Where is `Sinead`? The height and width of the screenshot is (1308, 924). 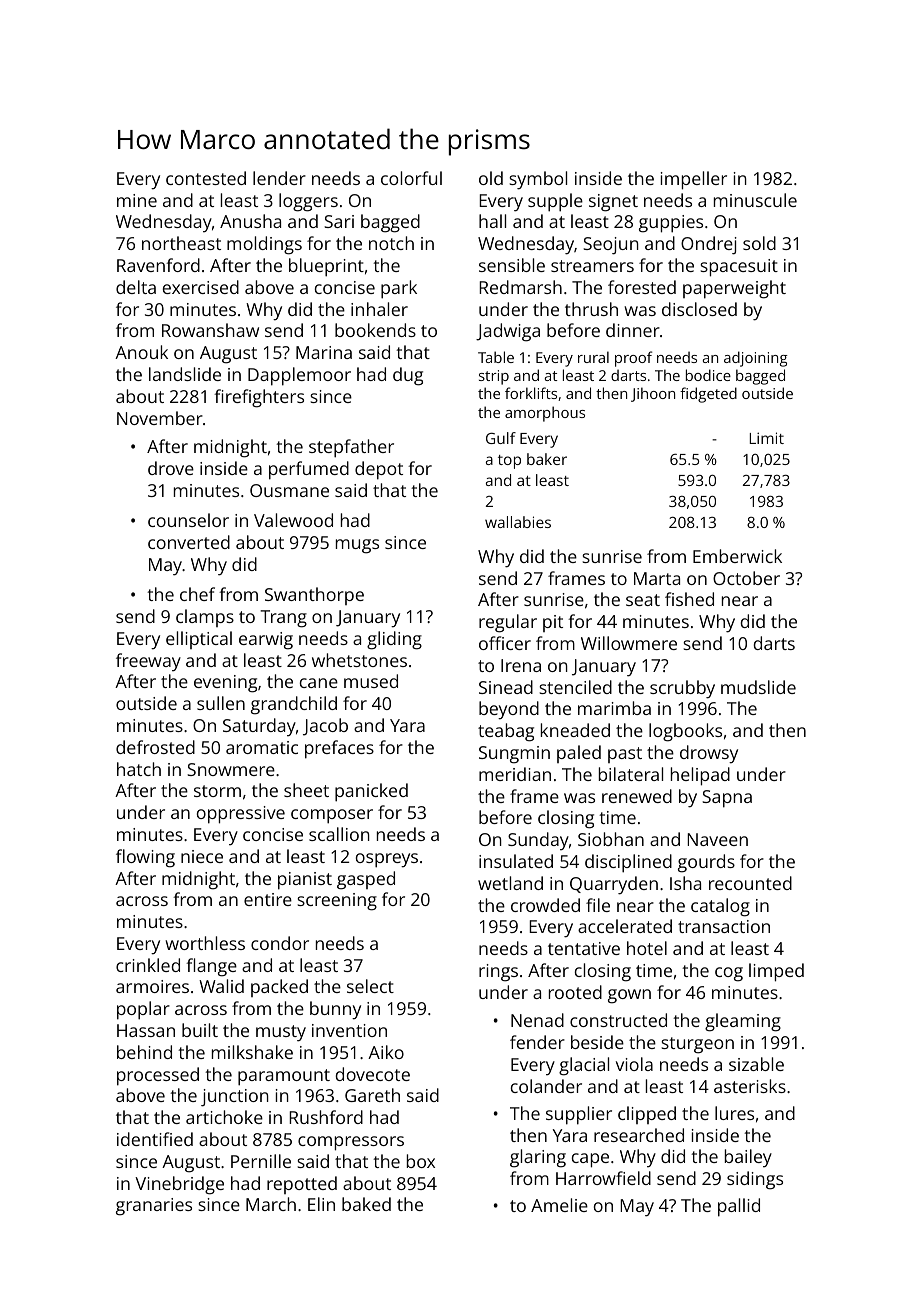
Sinead is located at coordinates (506, 687).
